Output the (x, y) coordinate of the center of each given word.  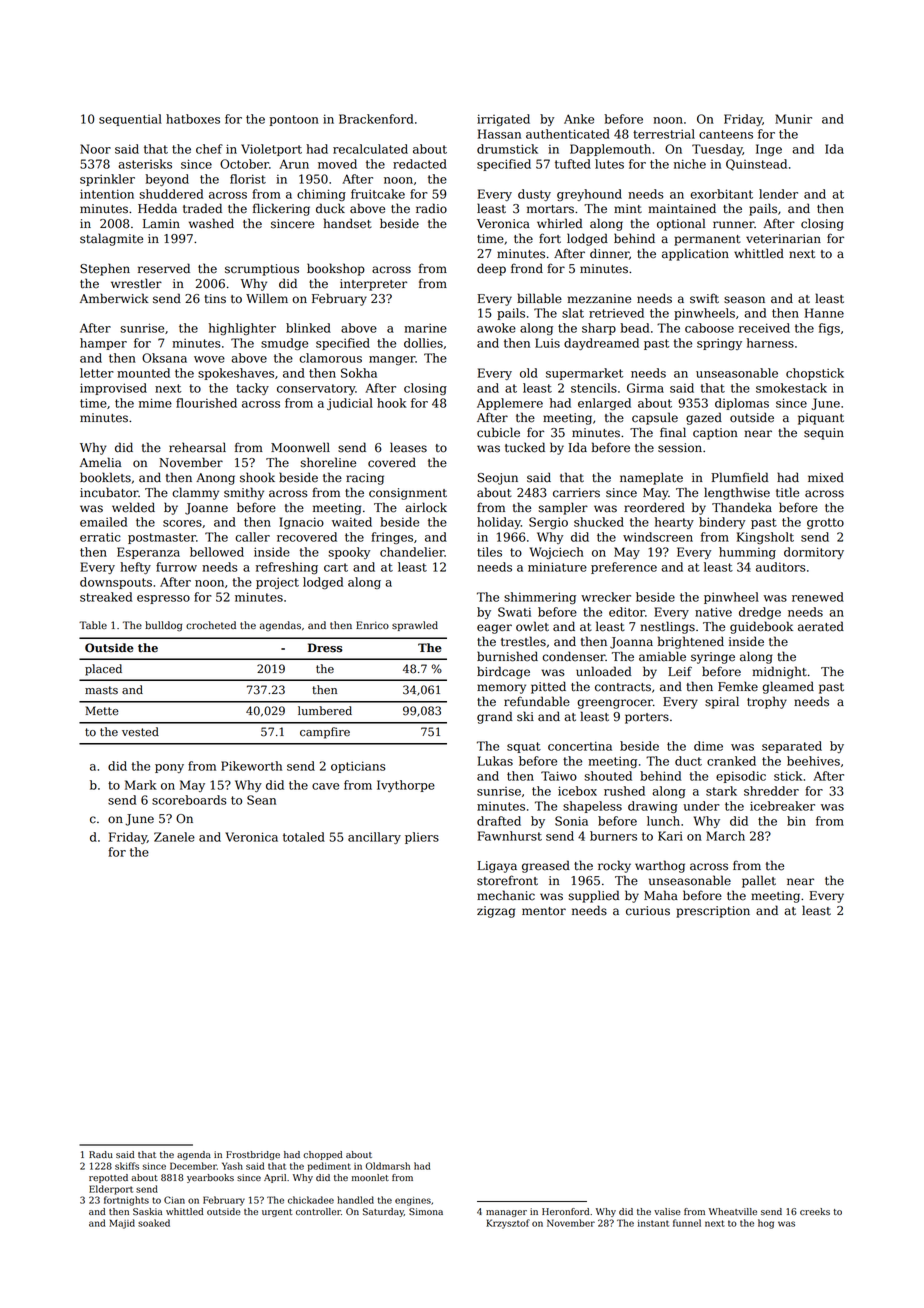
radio (431, 208)
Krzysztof (508, 1224)
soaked (154, 1223)
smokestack (791, 388)
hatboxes (193, 119)
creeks (815, 1211)
